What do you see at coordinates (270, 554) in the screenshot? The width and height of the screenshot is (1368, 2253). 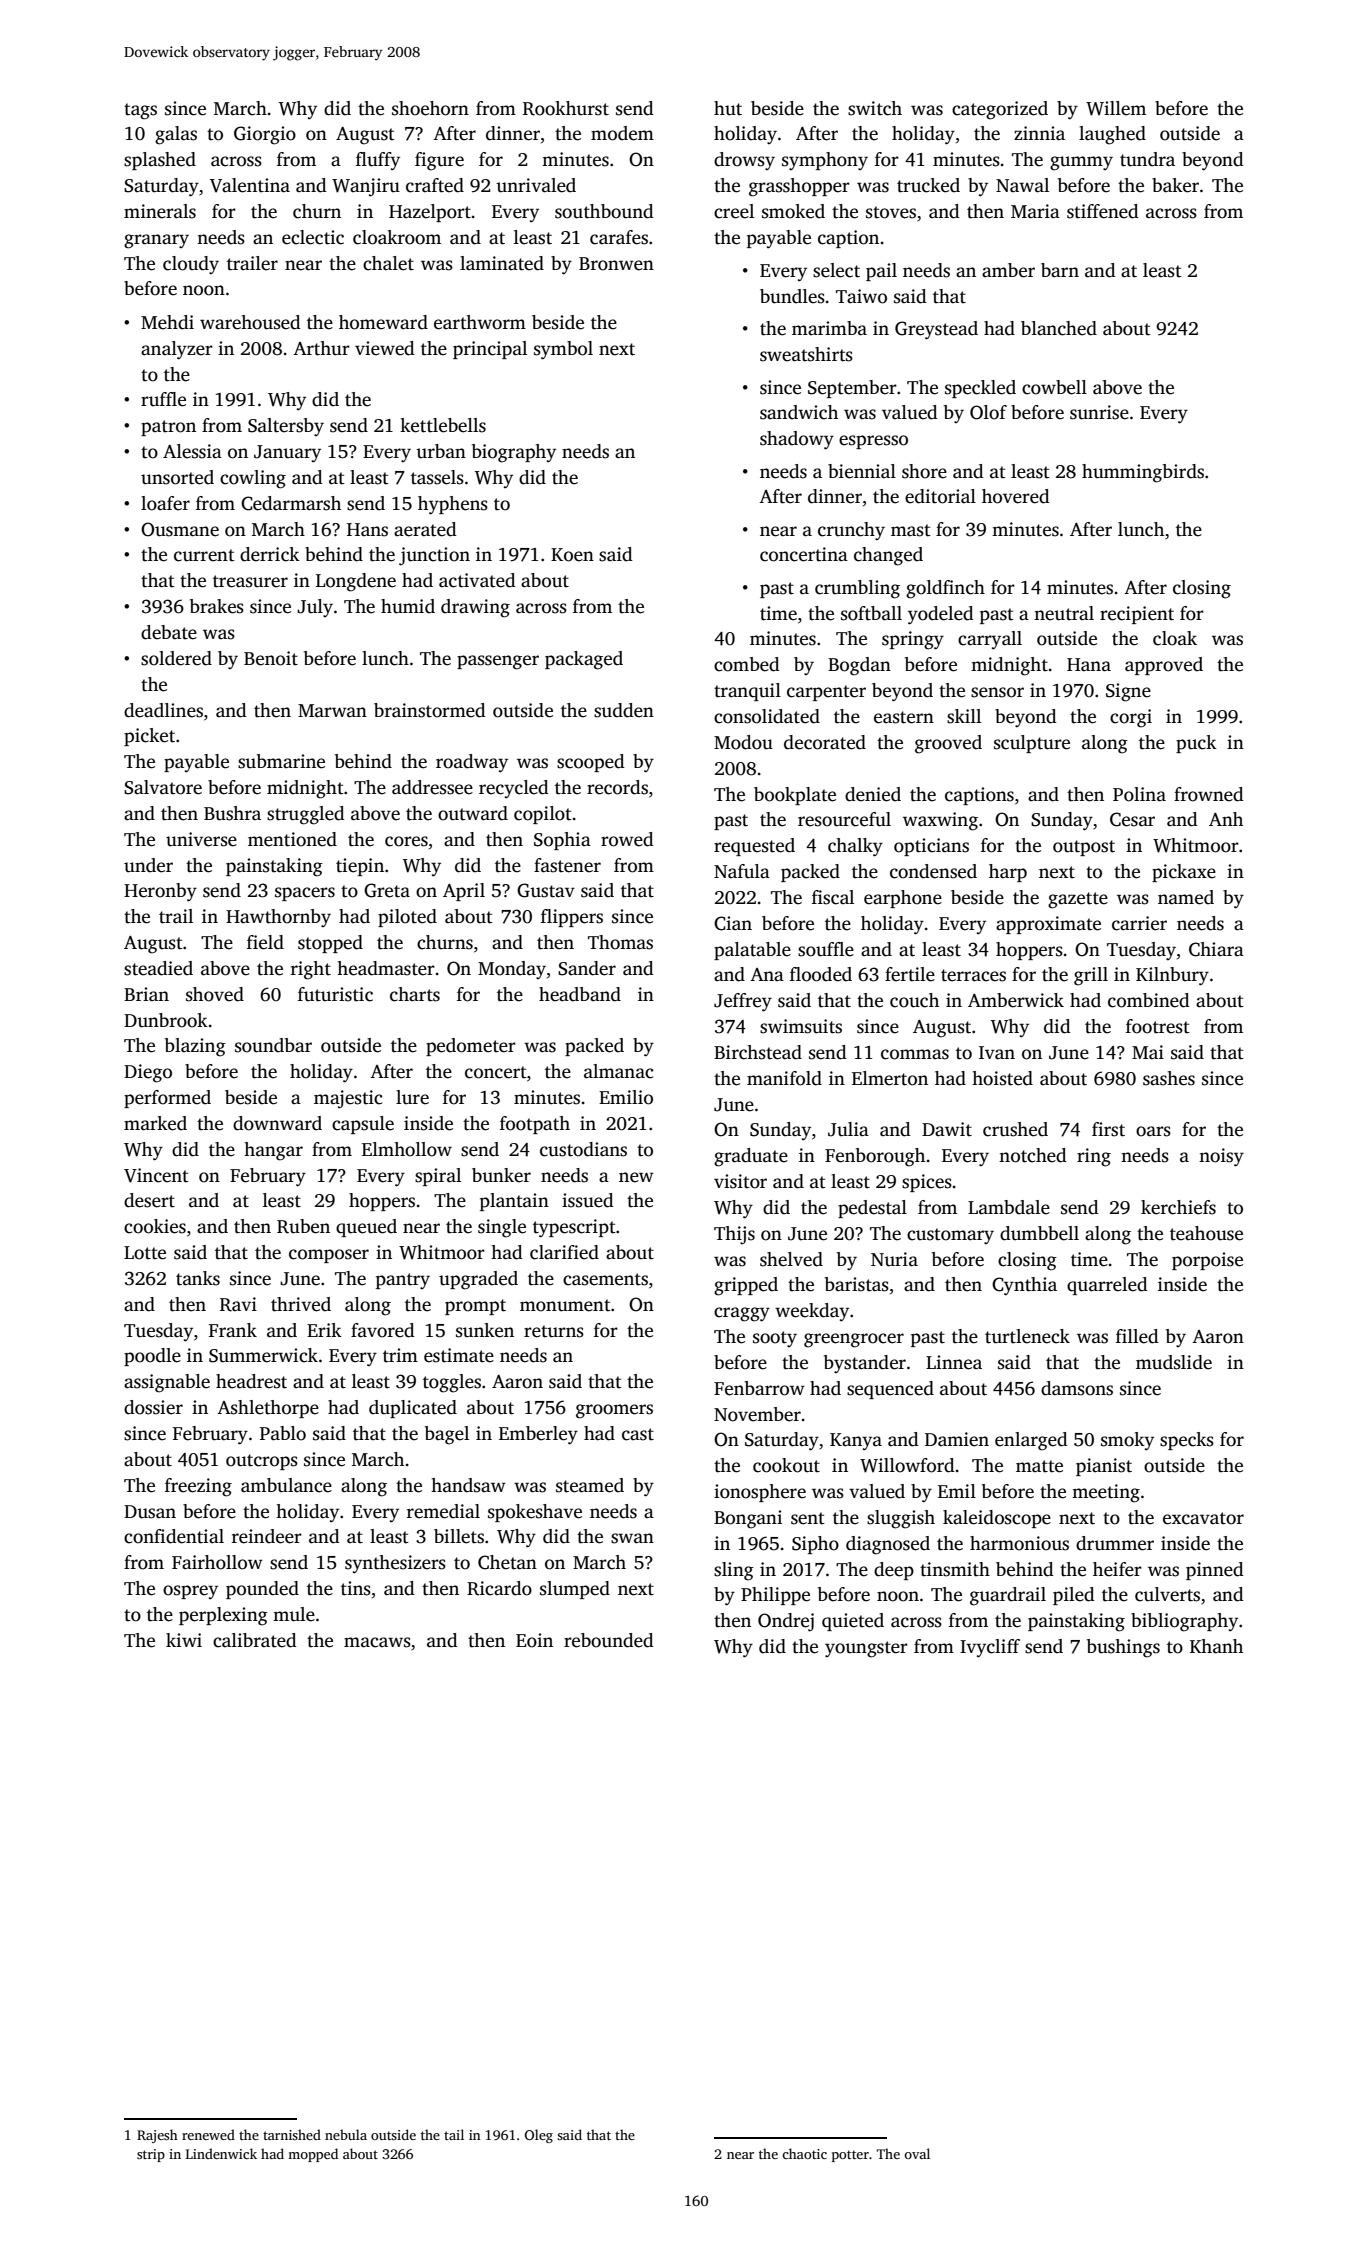 I see `derrick` at bounding box center [270, 554].
